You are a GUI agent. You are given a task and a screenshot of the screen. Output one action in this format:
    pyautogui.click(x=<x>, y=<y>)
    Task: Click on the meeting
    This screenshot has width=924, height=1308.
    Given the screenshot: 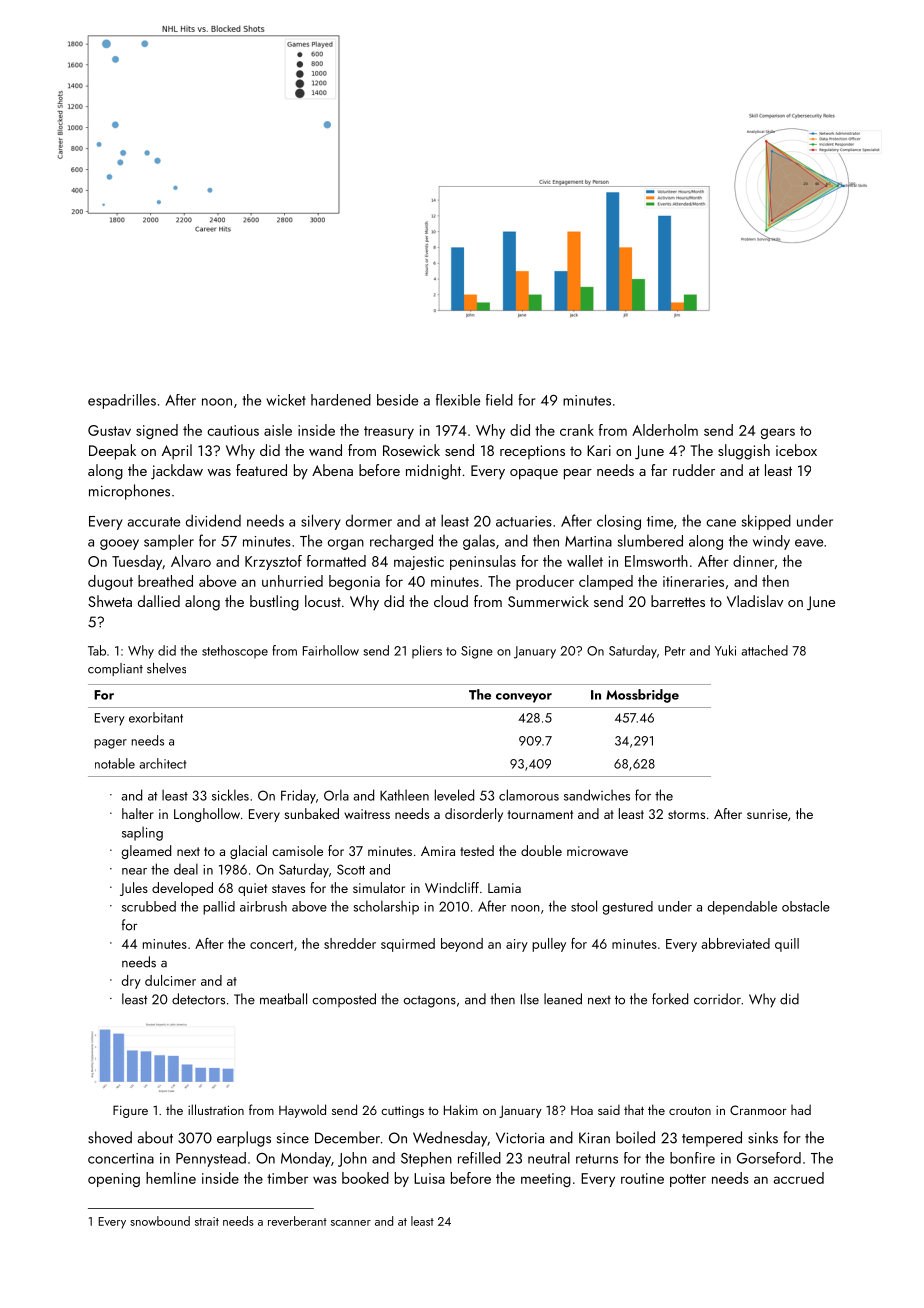 What is the action you would take?
    pyautogui.click(x=546, y=1180)
